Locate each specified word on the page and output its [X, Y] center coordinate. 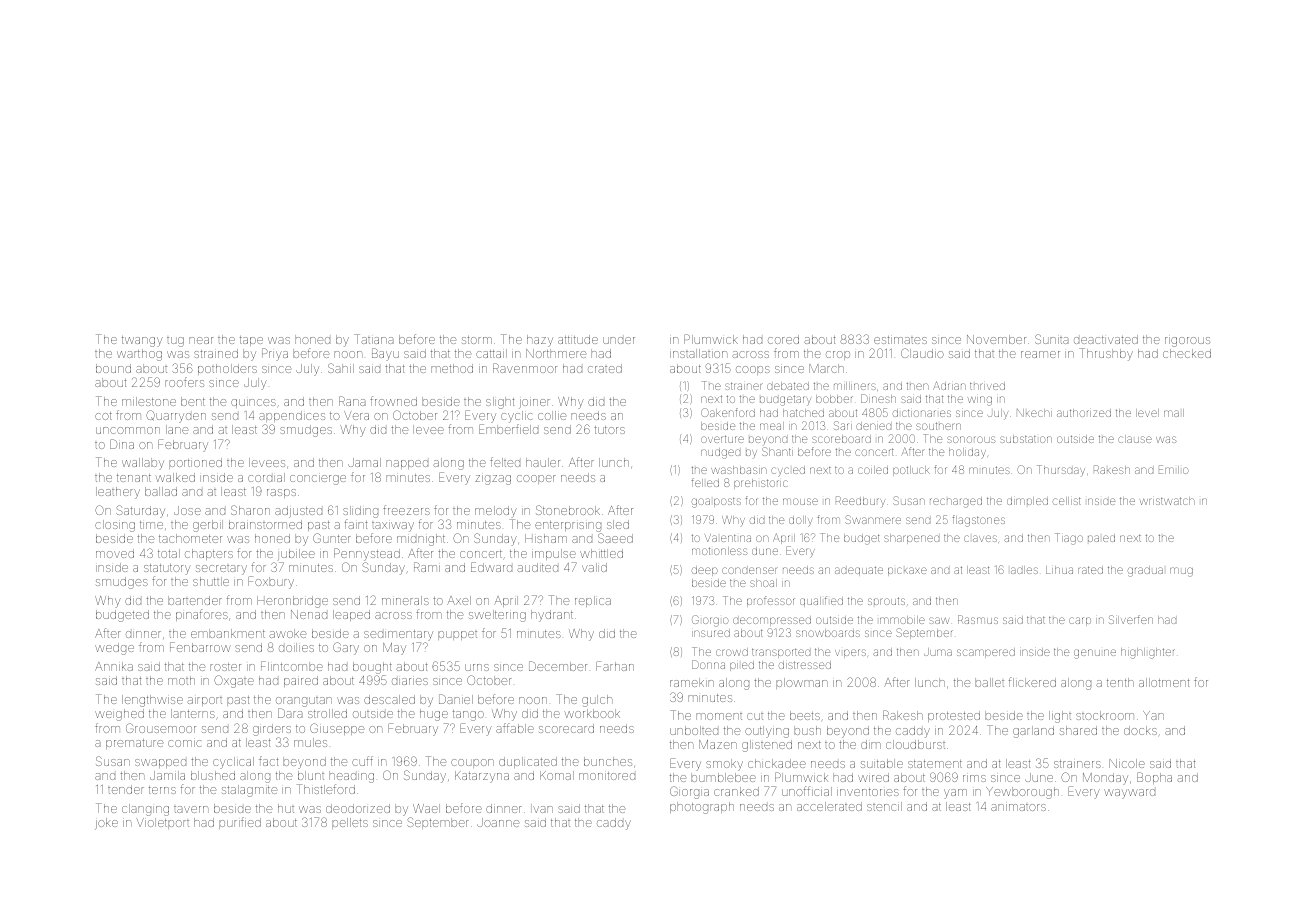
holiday [967, 452]
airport [204, 701]
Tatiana [374, 339]
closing [115, 526]
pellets [350, 823]
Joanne [498, 822]
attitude [578, 339]
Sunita [1052, 339]
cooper [536, 479]
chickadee [777, 763]
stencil [884, 806]
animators [1018, 807]
